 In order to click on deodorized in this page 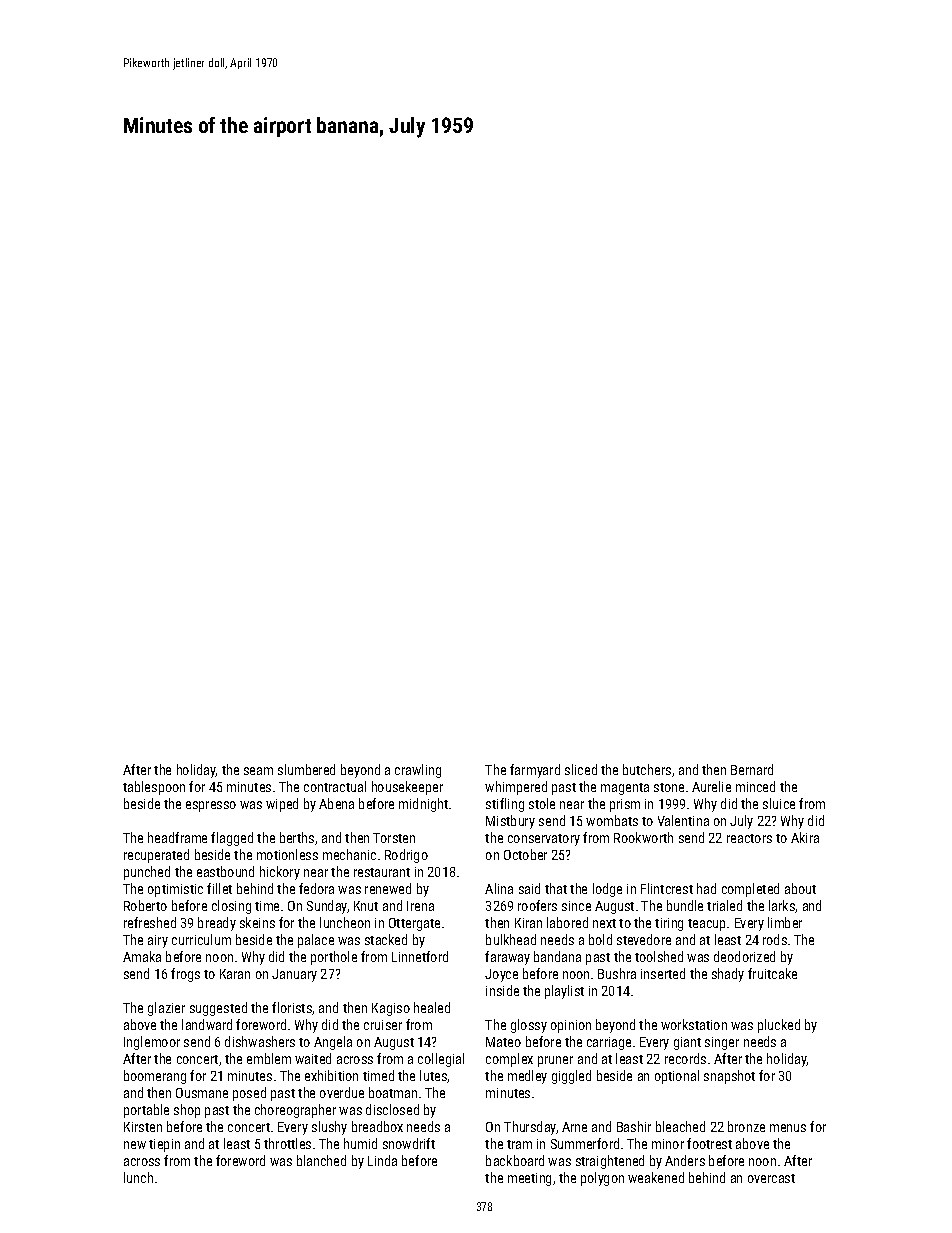, I will do `click(744, 956)`.
